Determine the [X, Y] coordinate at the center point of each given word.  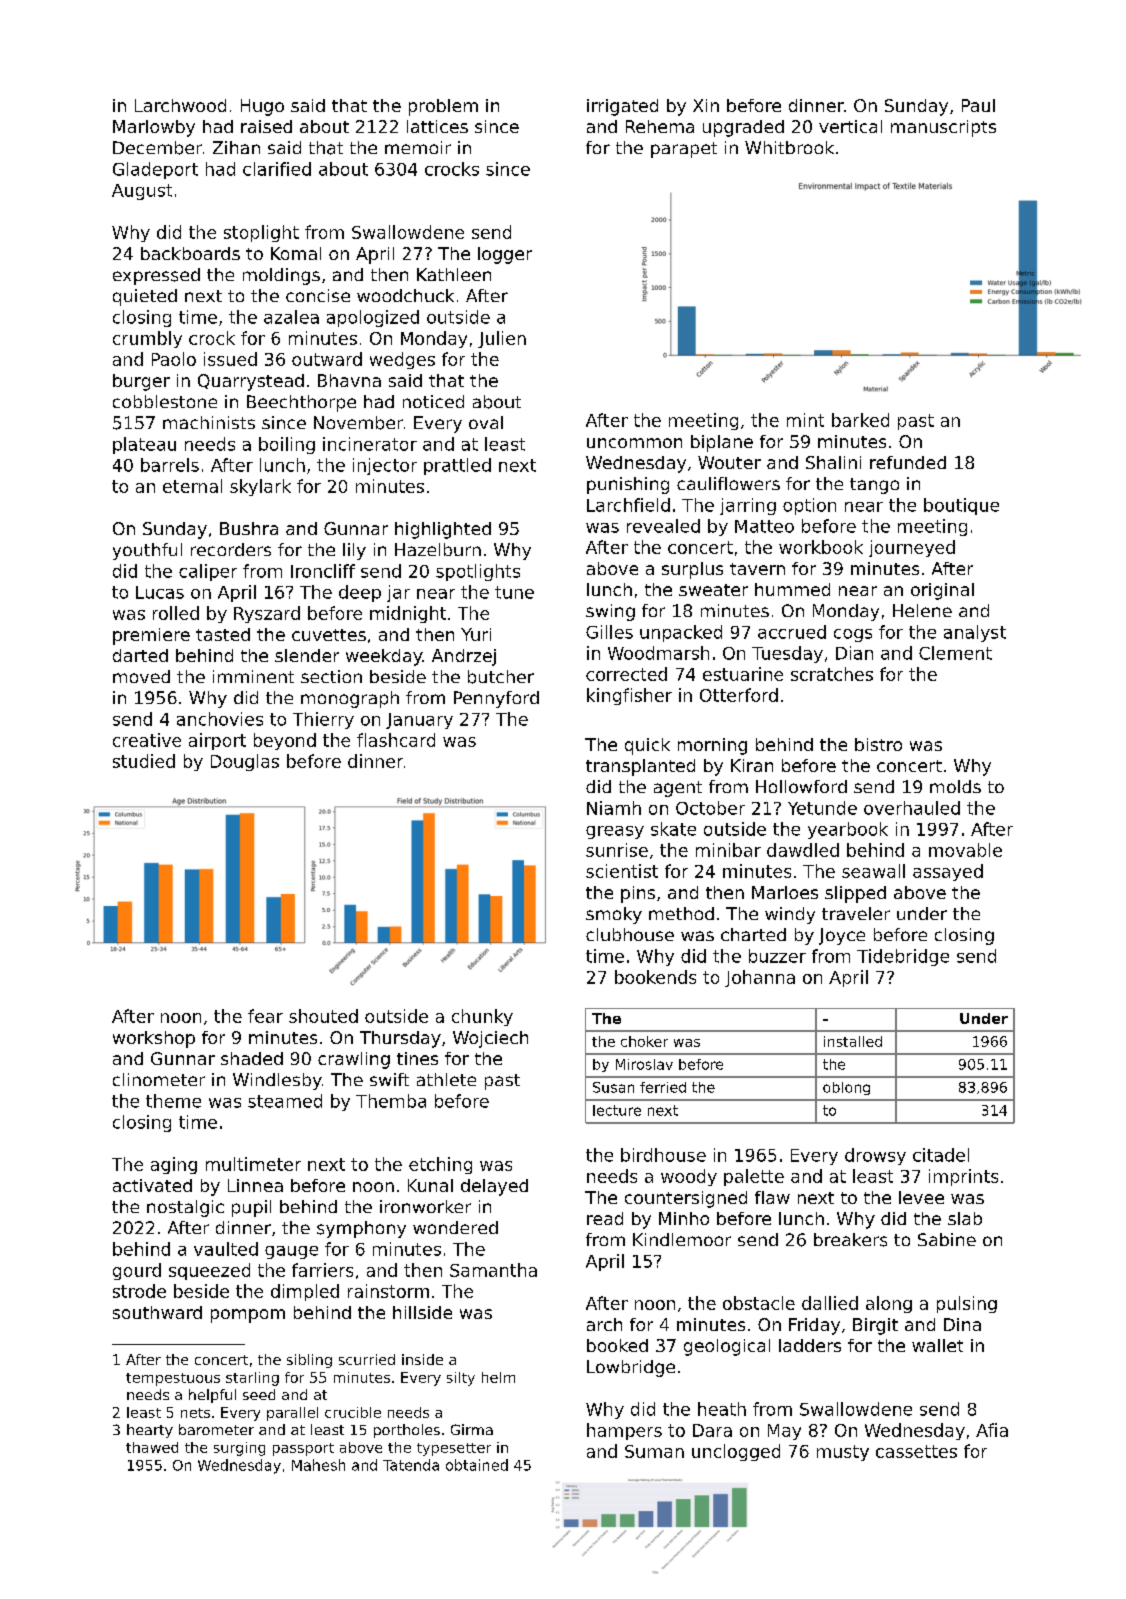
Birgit [875, 1326]
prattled [457, 466]
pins [638, 894]
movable [965, 850]
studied [144, 761]
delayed [494, 1187]
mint [805, 420]
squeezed [209, 1271]
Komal [296, 253]
